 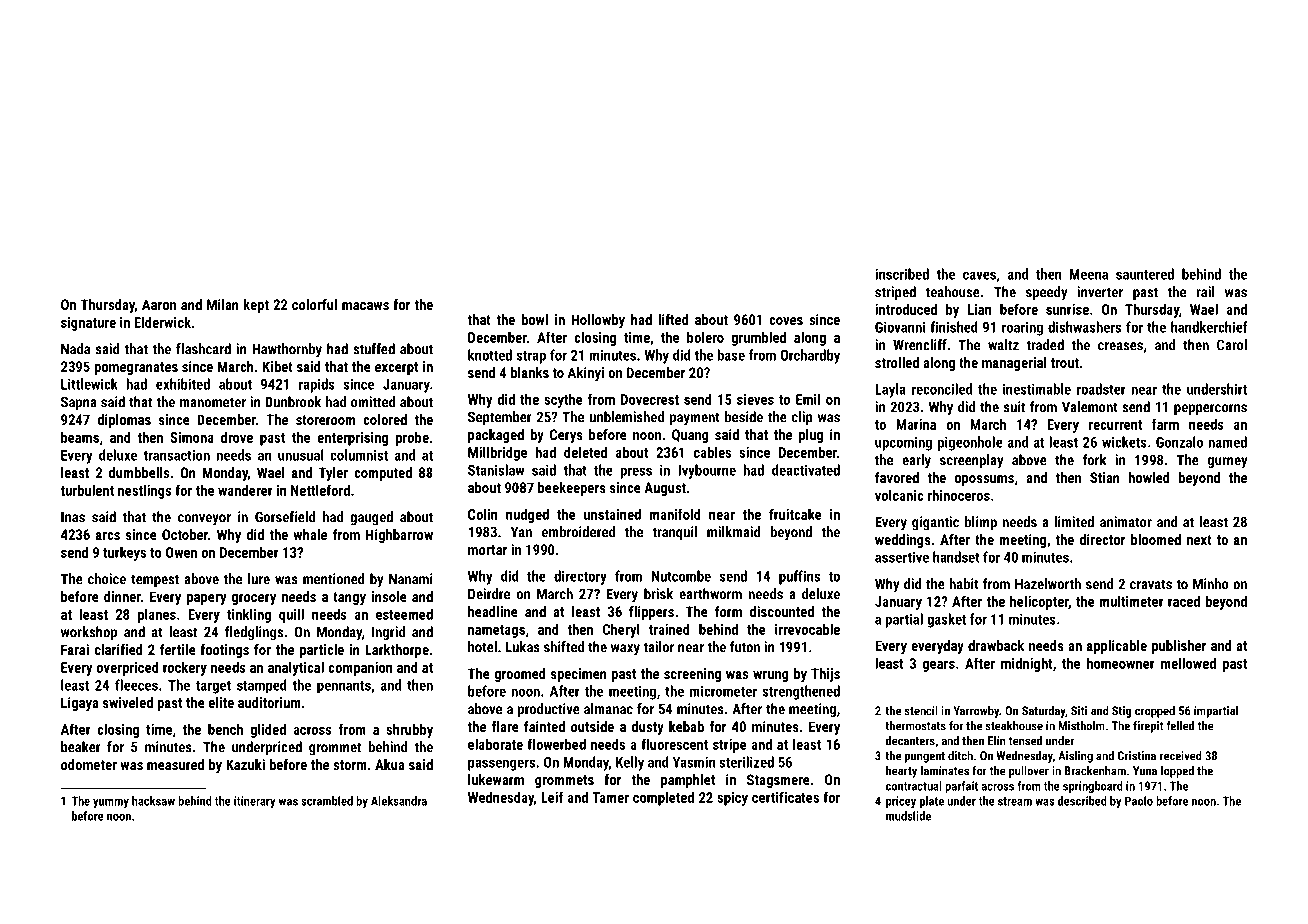 I want to click on gigantic, so click(x=935, y=523).
